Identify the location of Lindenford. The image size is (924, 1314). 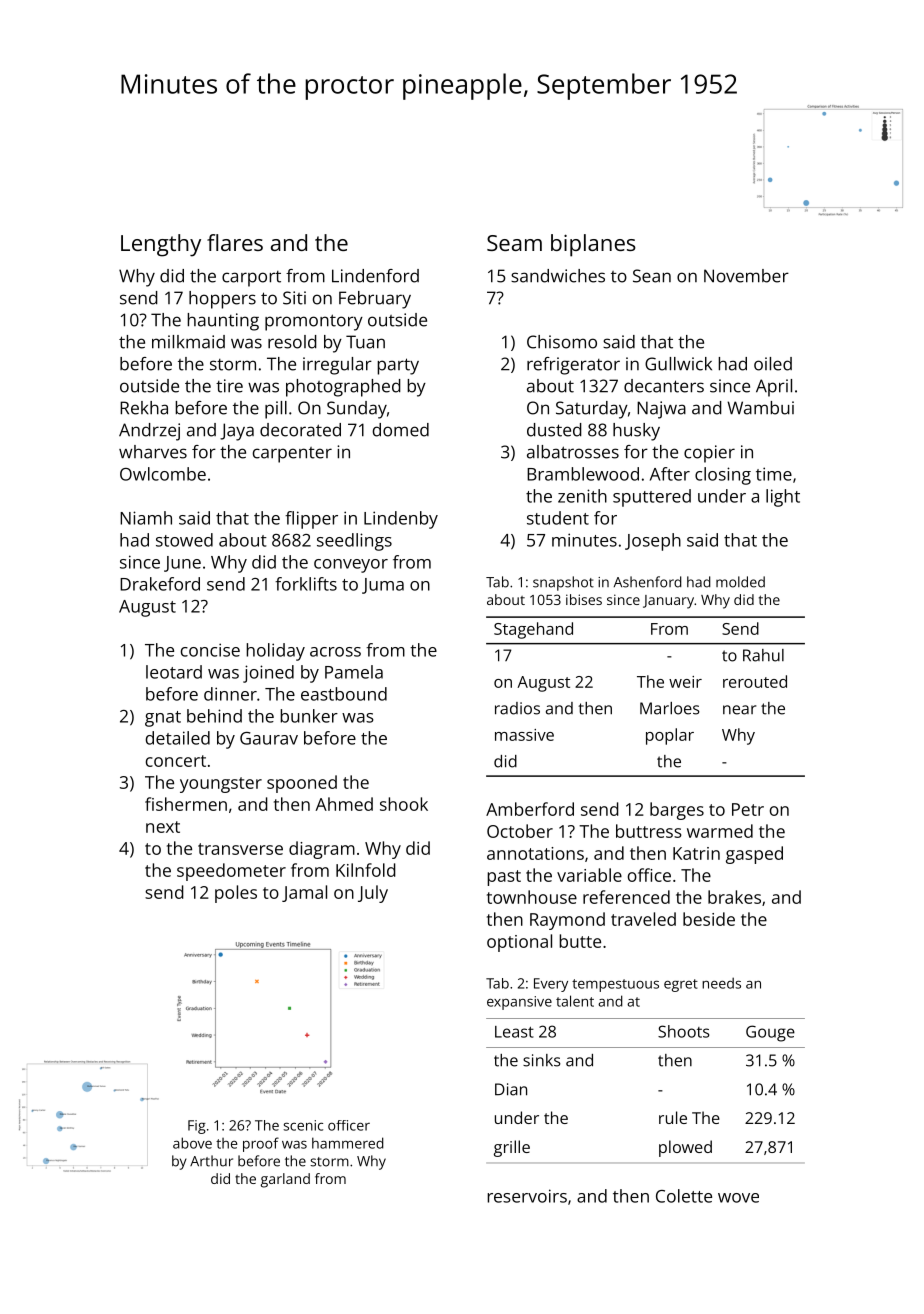
(375, 276).
